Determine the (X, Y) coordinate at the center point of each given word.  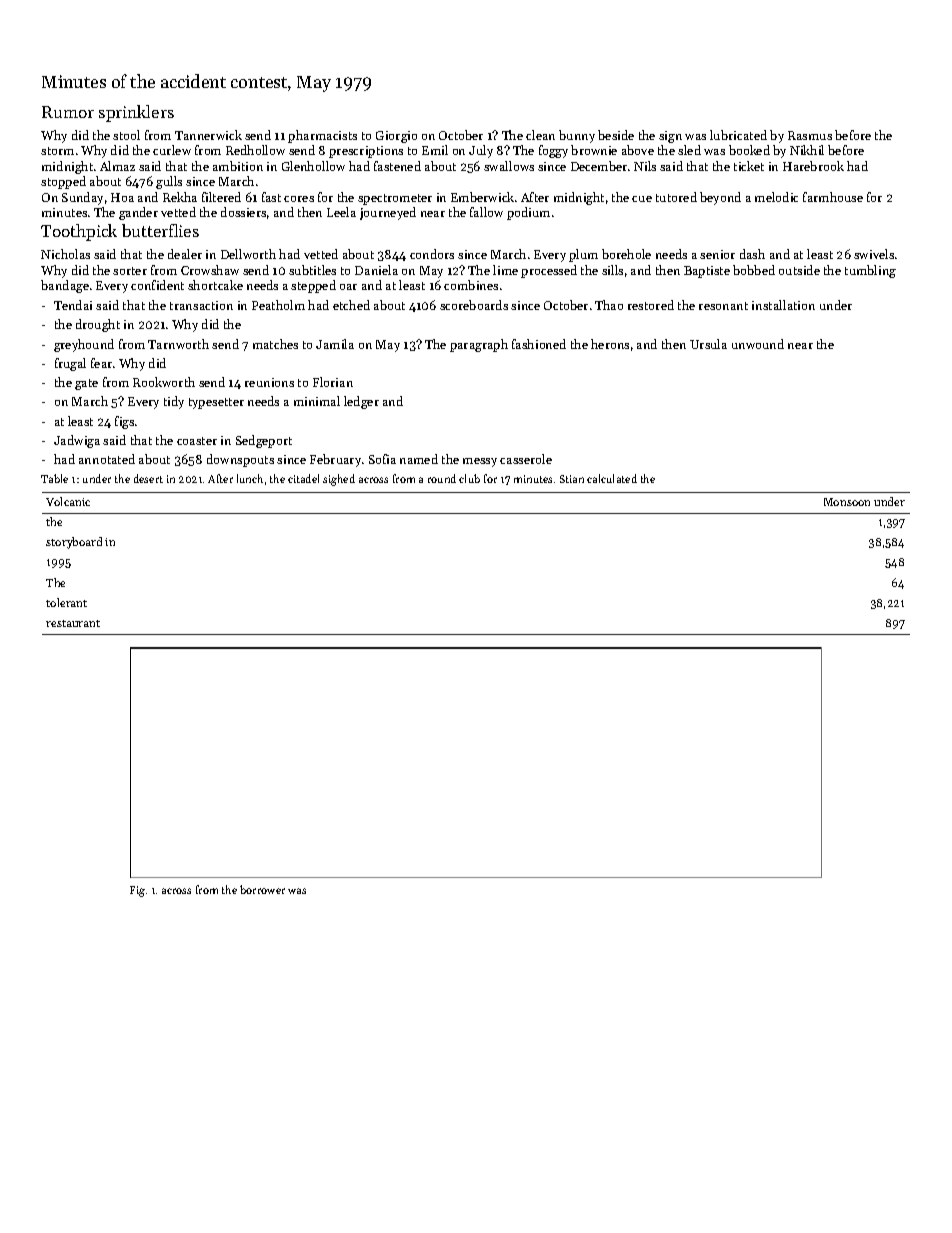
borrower (262, 889)
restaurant (73, 623)
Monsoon (847, 502)
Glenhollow (313, 166)
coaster (197, 441)
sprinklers (136, 113)
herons (610, 344)
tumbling (870, 271)
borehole (626, 254)
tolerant (66, 602)
